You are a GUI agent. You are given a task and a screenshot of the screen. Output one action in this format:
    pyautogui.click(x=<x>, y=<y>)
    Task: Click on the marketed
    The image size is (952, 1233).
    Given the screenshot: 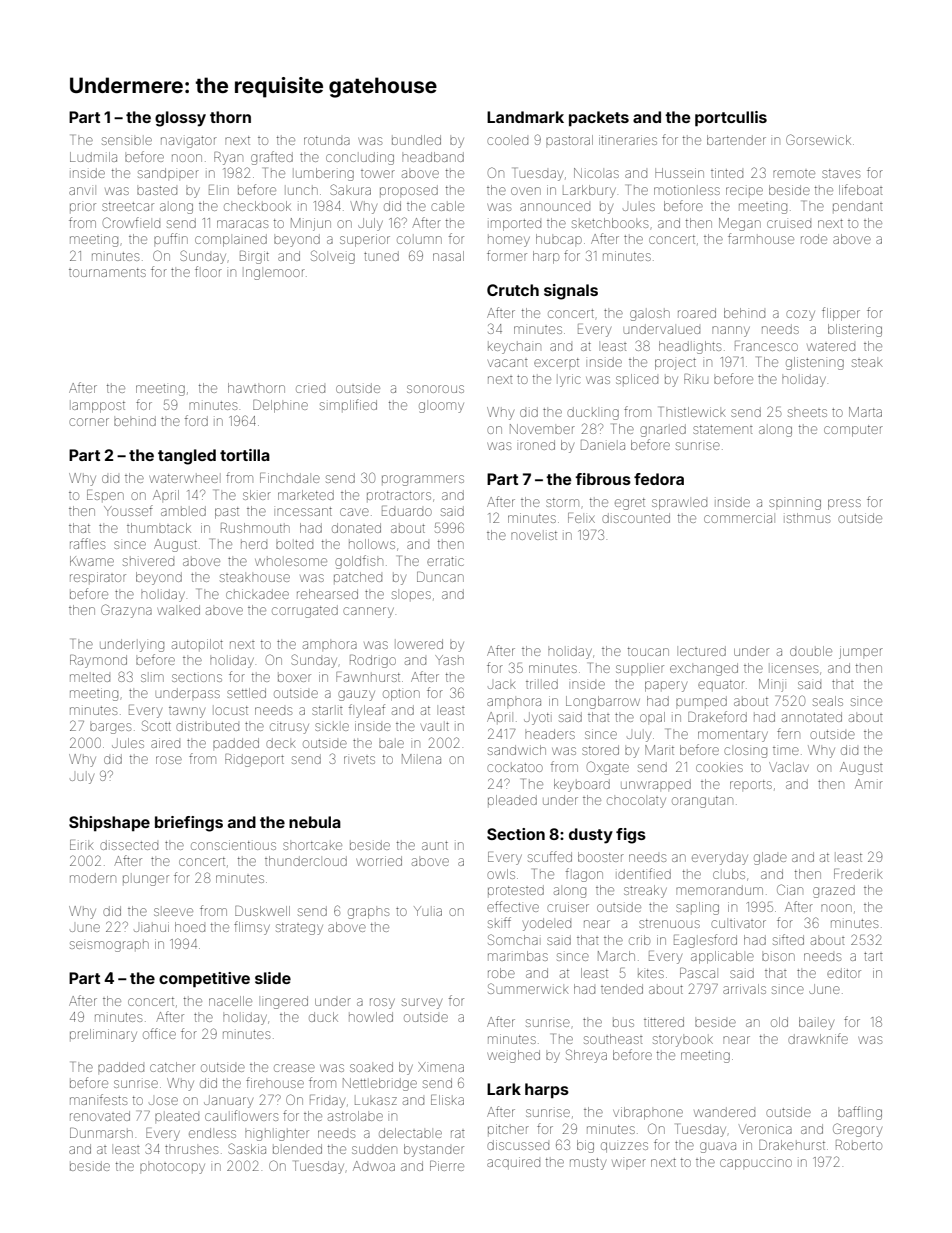 What is the action you would take?
    pyautogui.click(x=306, y=495)
